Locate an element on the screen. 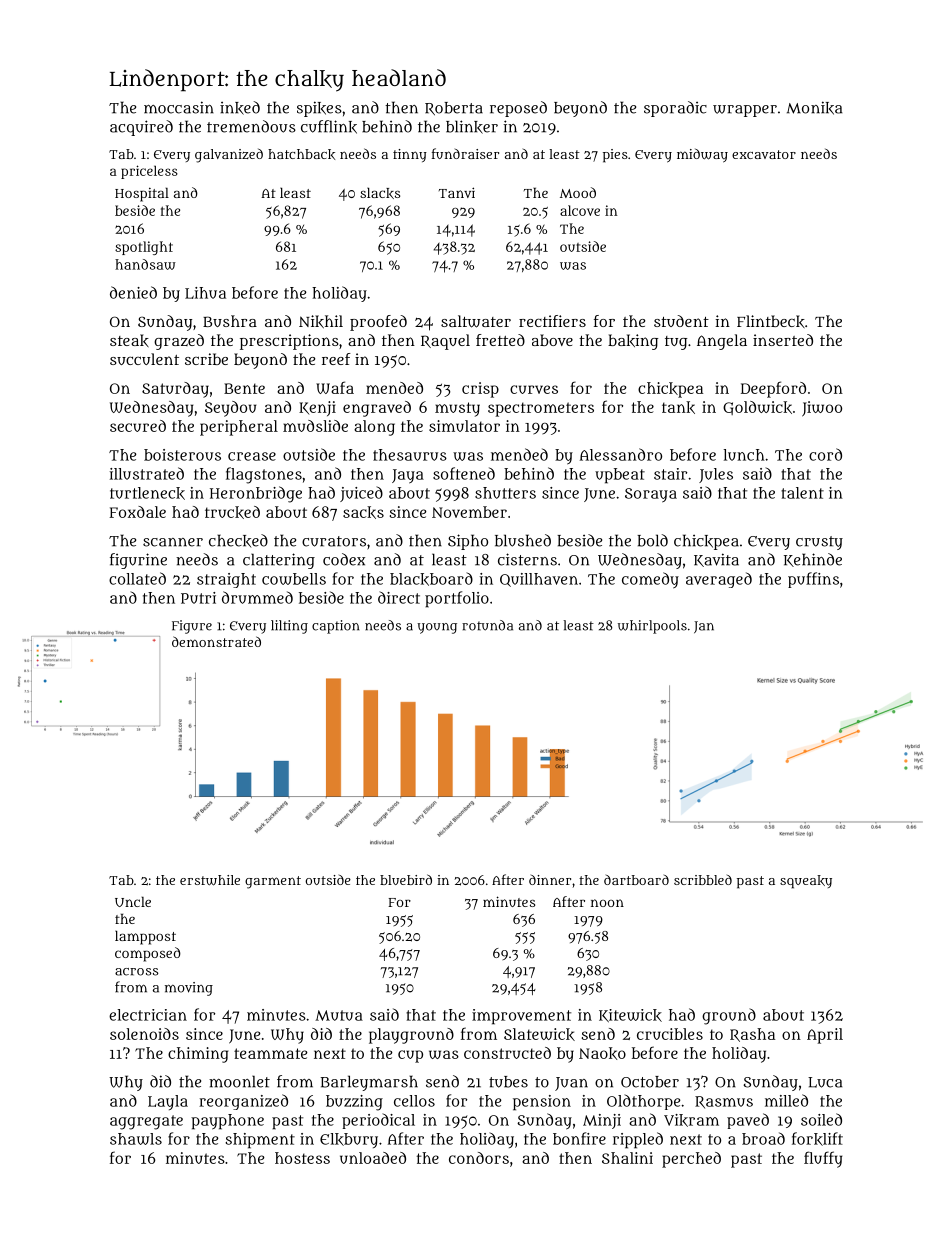  secured is located at coordinates (138, 426).
